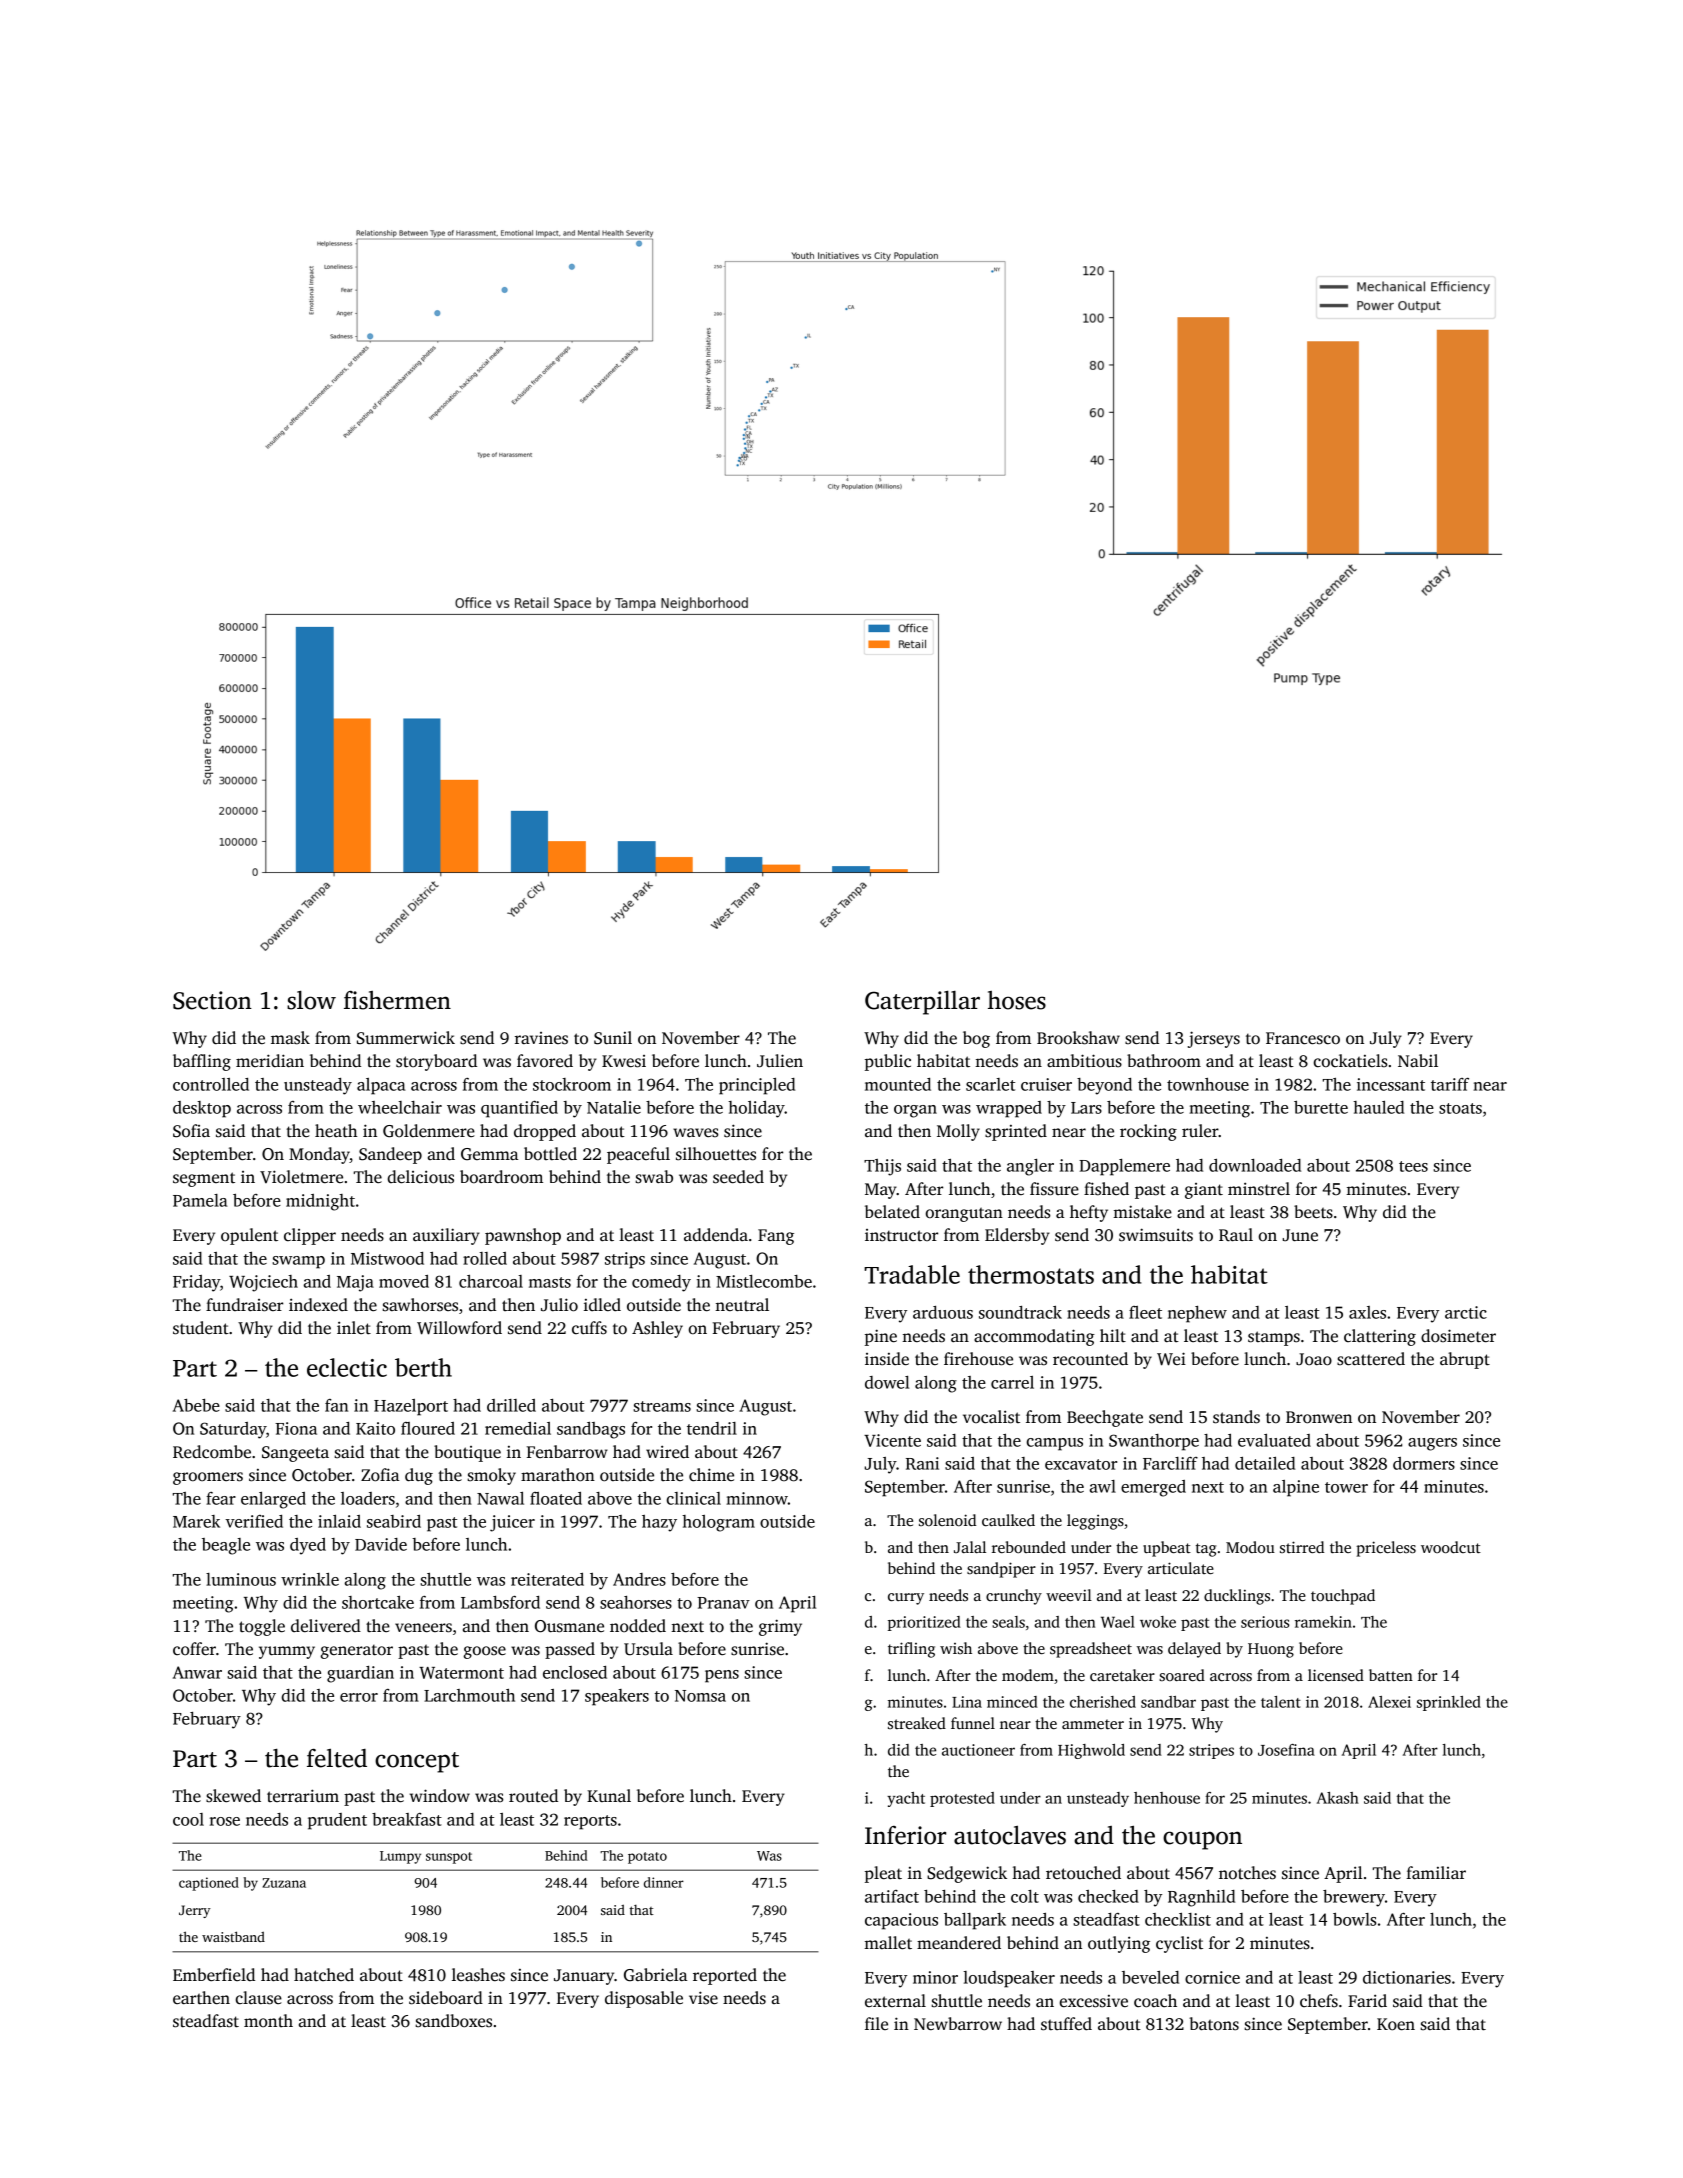  What do you see at coordinates (1281, 1702) in the screenshot?
I see `talent` at bounding box center [1281, 1702].
